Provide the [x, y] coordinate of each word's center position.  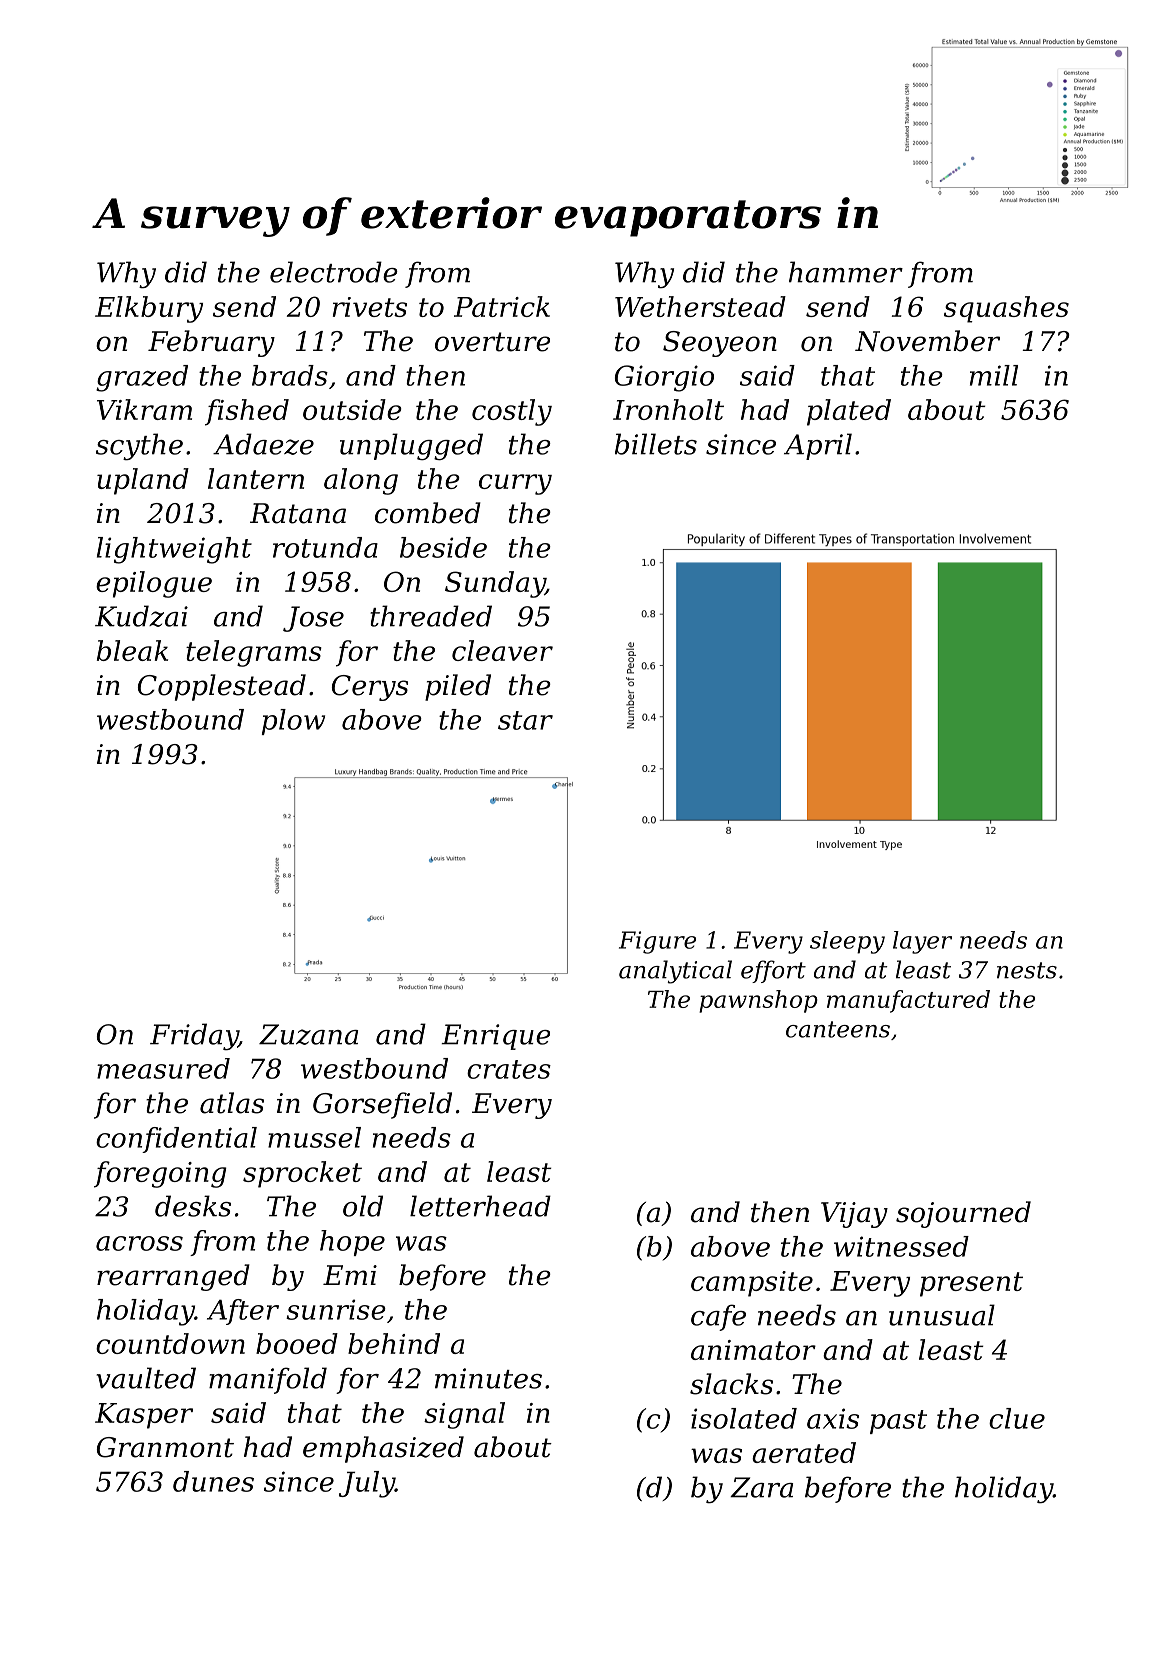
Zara [761, 1487]
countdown [170, 1343]
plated [849, 412]
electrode [334, 272]
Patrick [502, 306]
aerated [804, 1452]
